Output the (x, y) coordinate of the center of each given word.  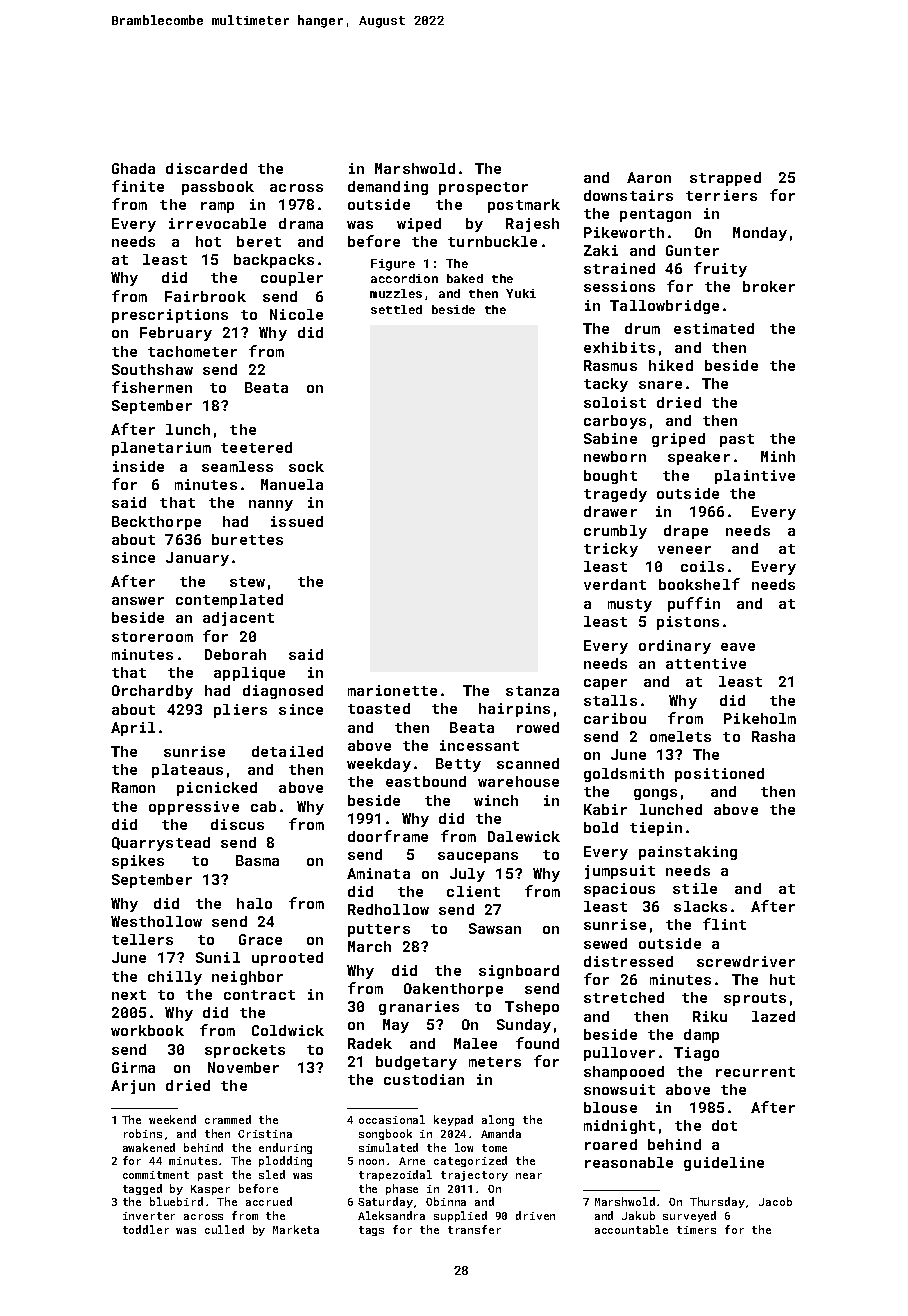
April (133, 729)
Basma (257, 860)
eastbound (426, 781)
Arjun (133, 1087)
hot (208, 241)
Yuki (521, 293)
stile (695, 888)
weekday (379, 765)
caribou (615, 718)
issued (297, 521)
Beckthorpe (156, 523)
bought (610, 477)
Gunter (692, 250)
